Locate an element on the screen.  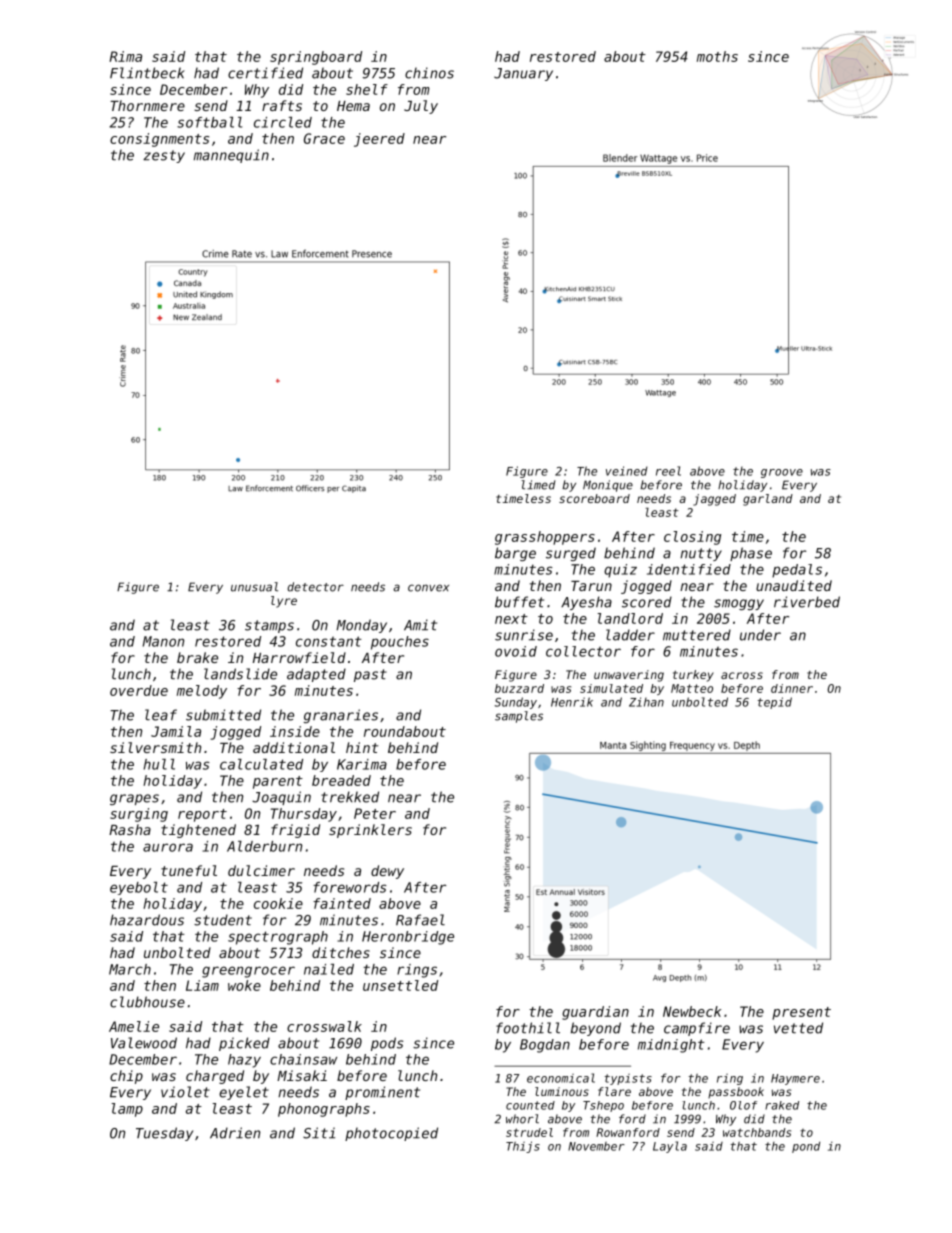
softball is located at coordinates (209, 122).
